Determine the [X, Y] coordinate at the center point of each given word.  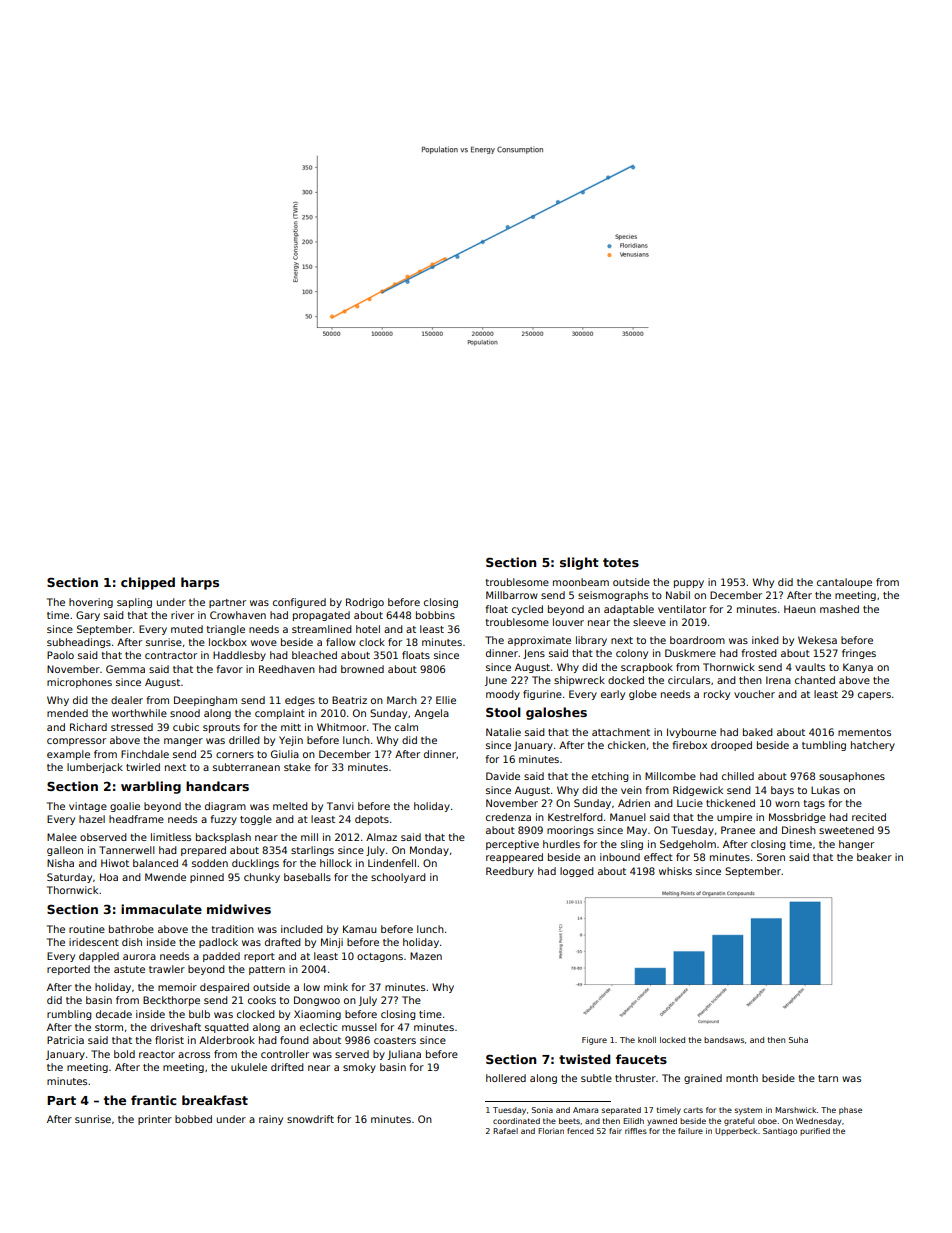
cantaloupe [844, 583]
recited [869, 817]
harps [200, 583]
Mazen [426, 956]
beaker [874, 857]
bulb [199, 1014]
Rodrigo [365, 603]
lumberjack [95, 768]
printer [155, 1120]
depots [372, 820]
